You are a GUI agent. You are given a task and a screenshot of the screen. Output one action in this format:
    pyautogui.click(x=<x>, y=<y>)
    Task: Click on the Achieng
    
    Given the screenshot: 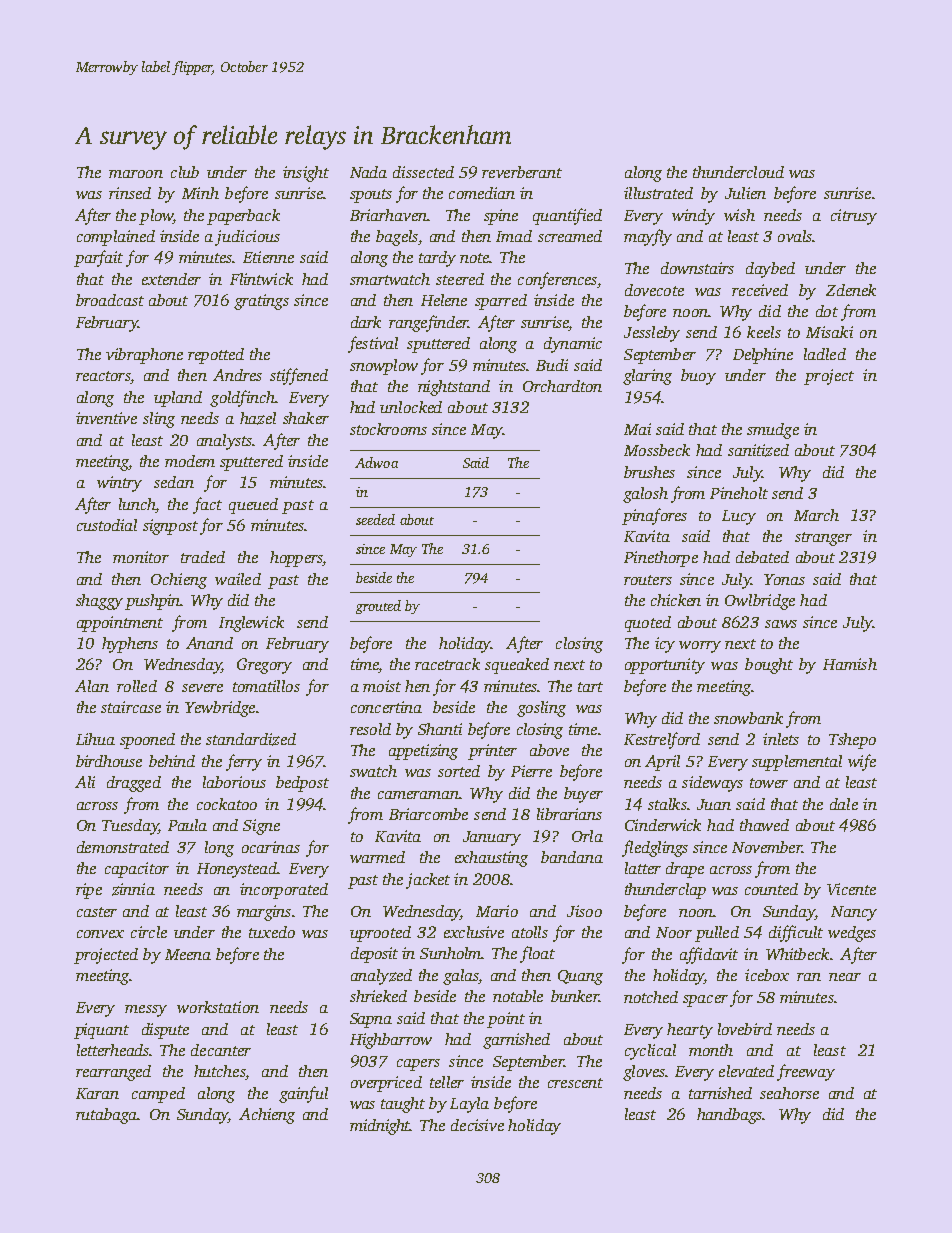 What is the action you would take?
    pyautogui.click(x=267, y=1116)
